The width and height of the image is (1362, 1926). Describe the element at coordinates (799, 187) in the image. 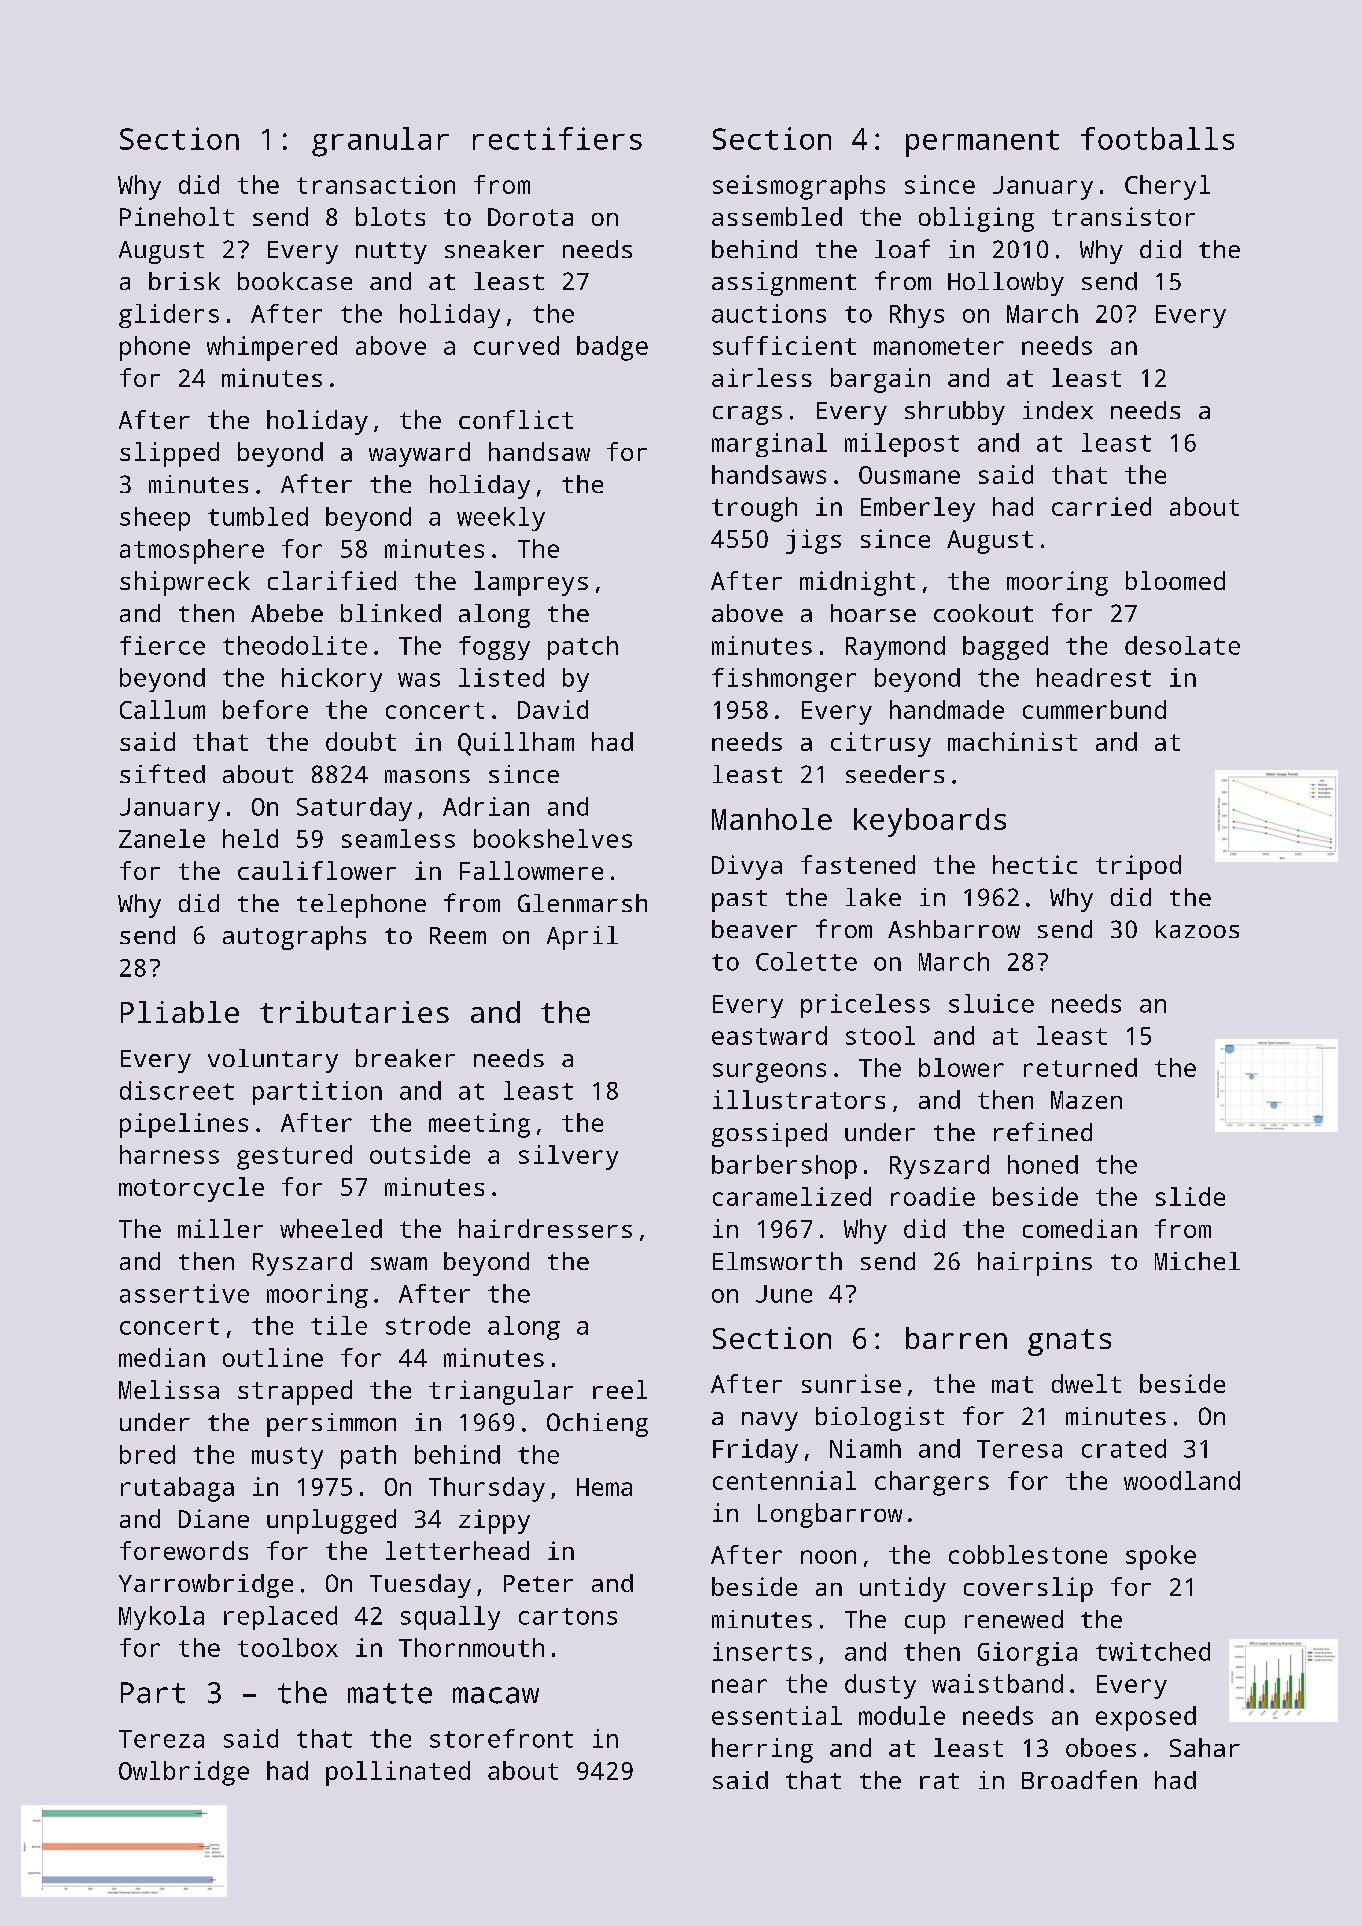

I see `seismographs` at that location.
